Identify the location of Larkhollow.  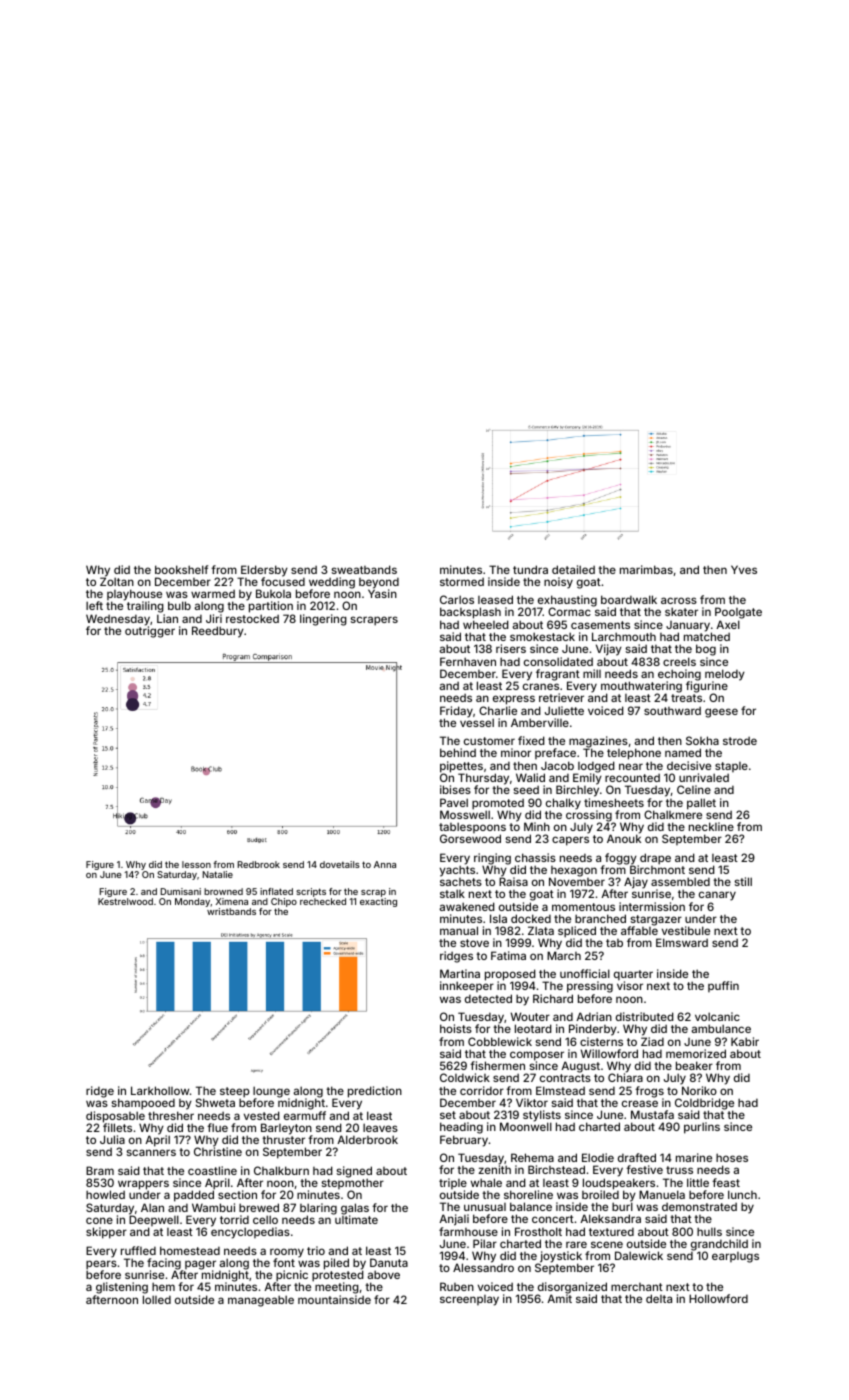
(160, 1090).
